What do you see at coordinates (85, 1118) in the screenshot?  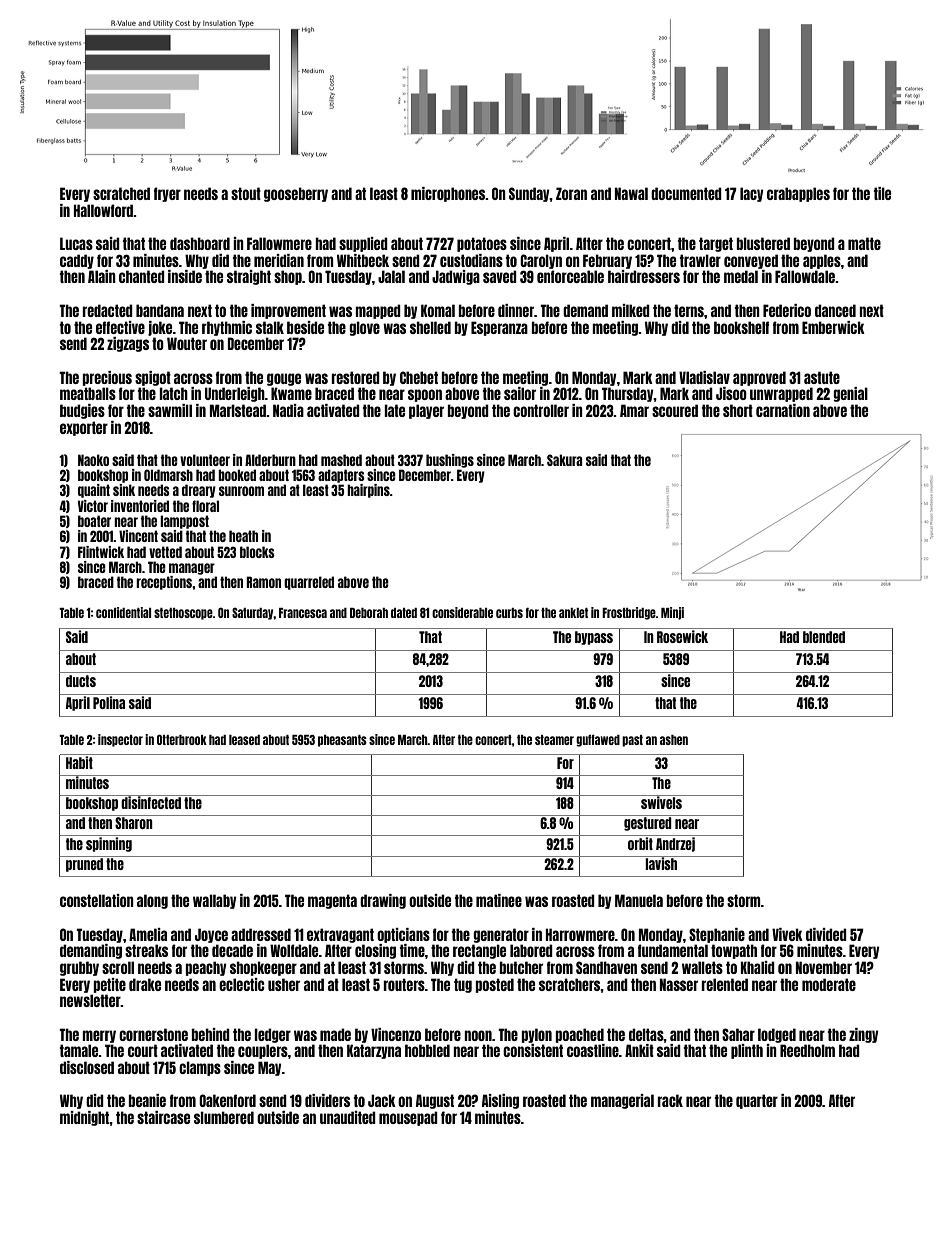 I see `midnight` at bounding box center [85, 1118].
